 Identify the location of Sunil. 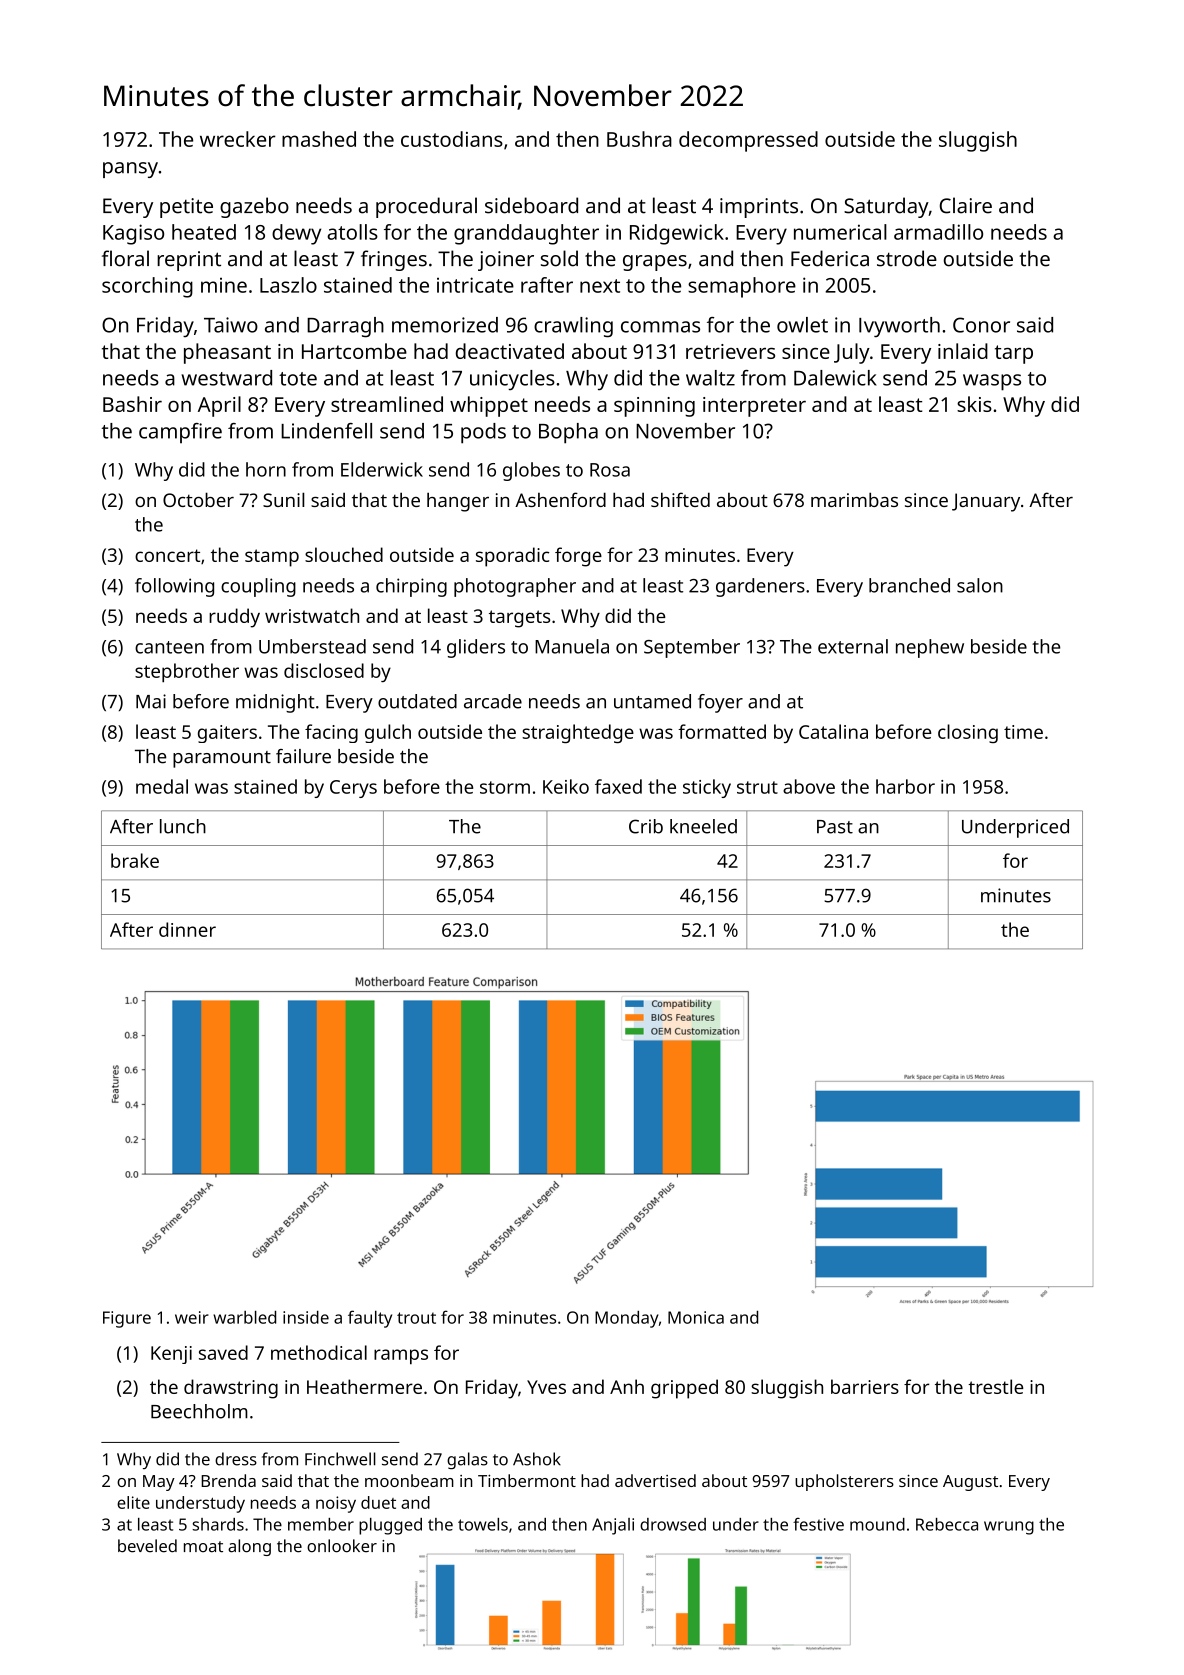
(283, 499).
